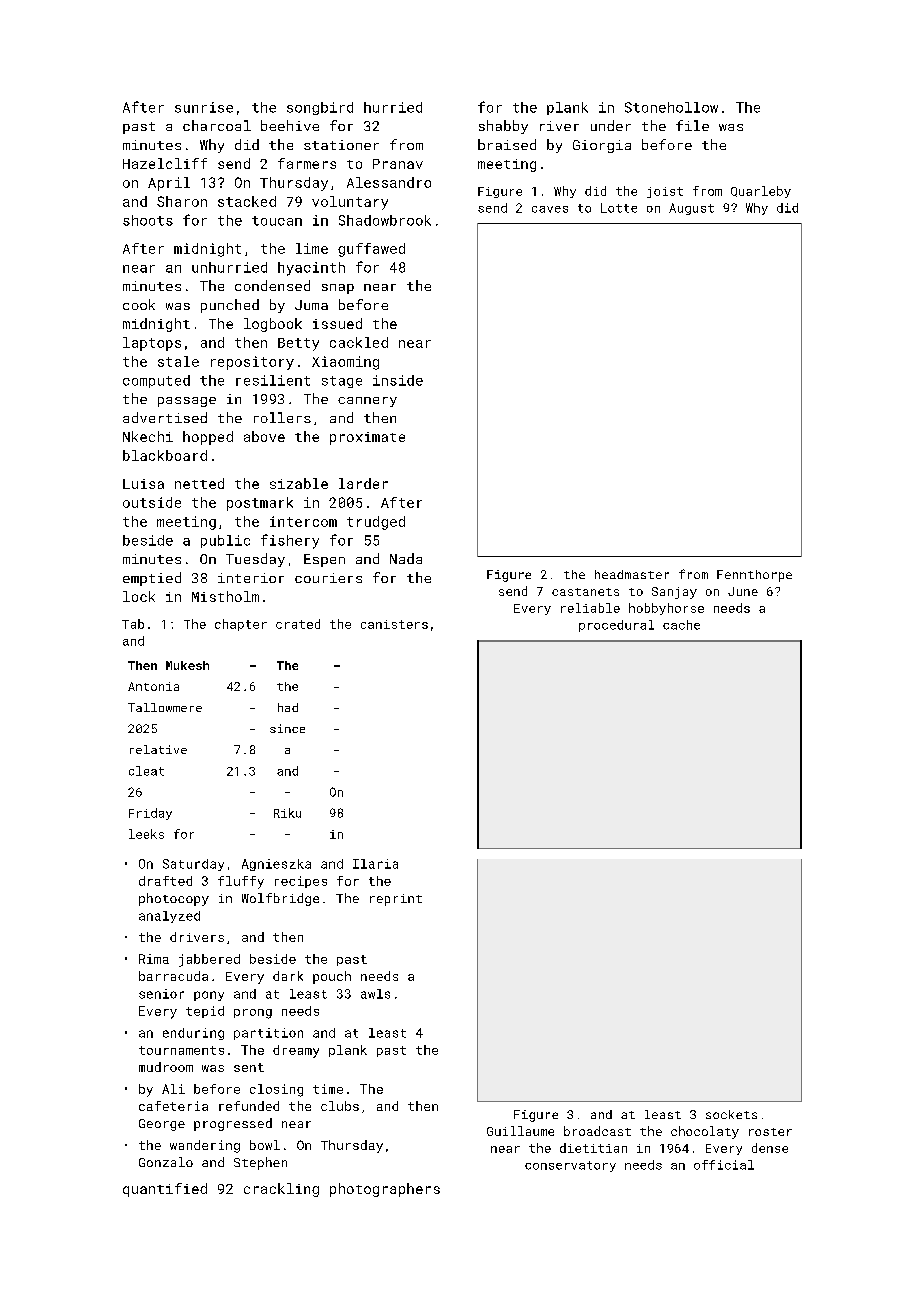 The height and width of the screenshot is (1308, 924). Describe the element at coordinates (585, 592) in the screenshot. I see `castanets` at that location.
